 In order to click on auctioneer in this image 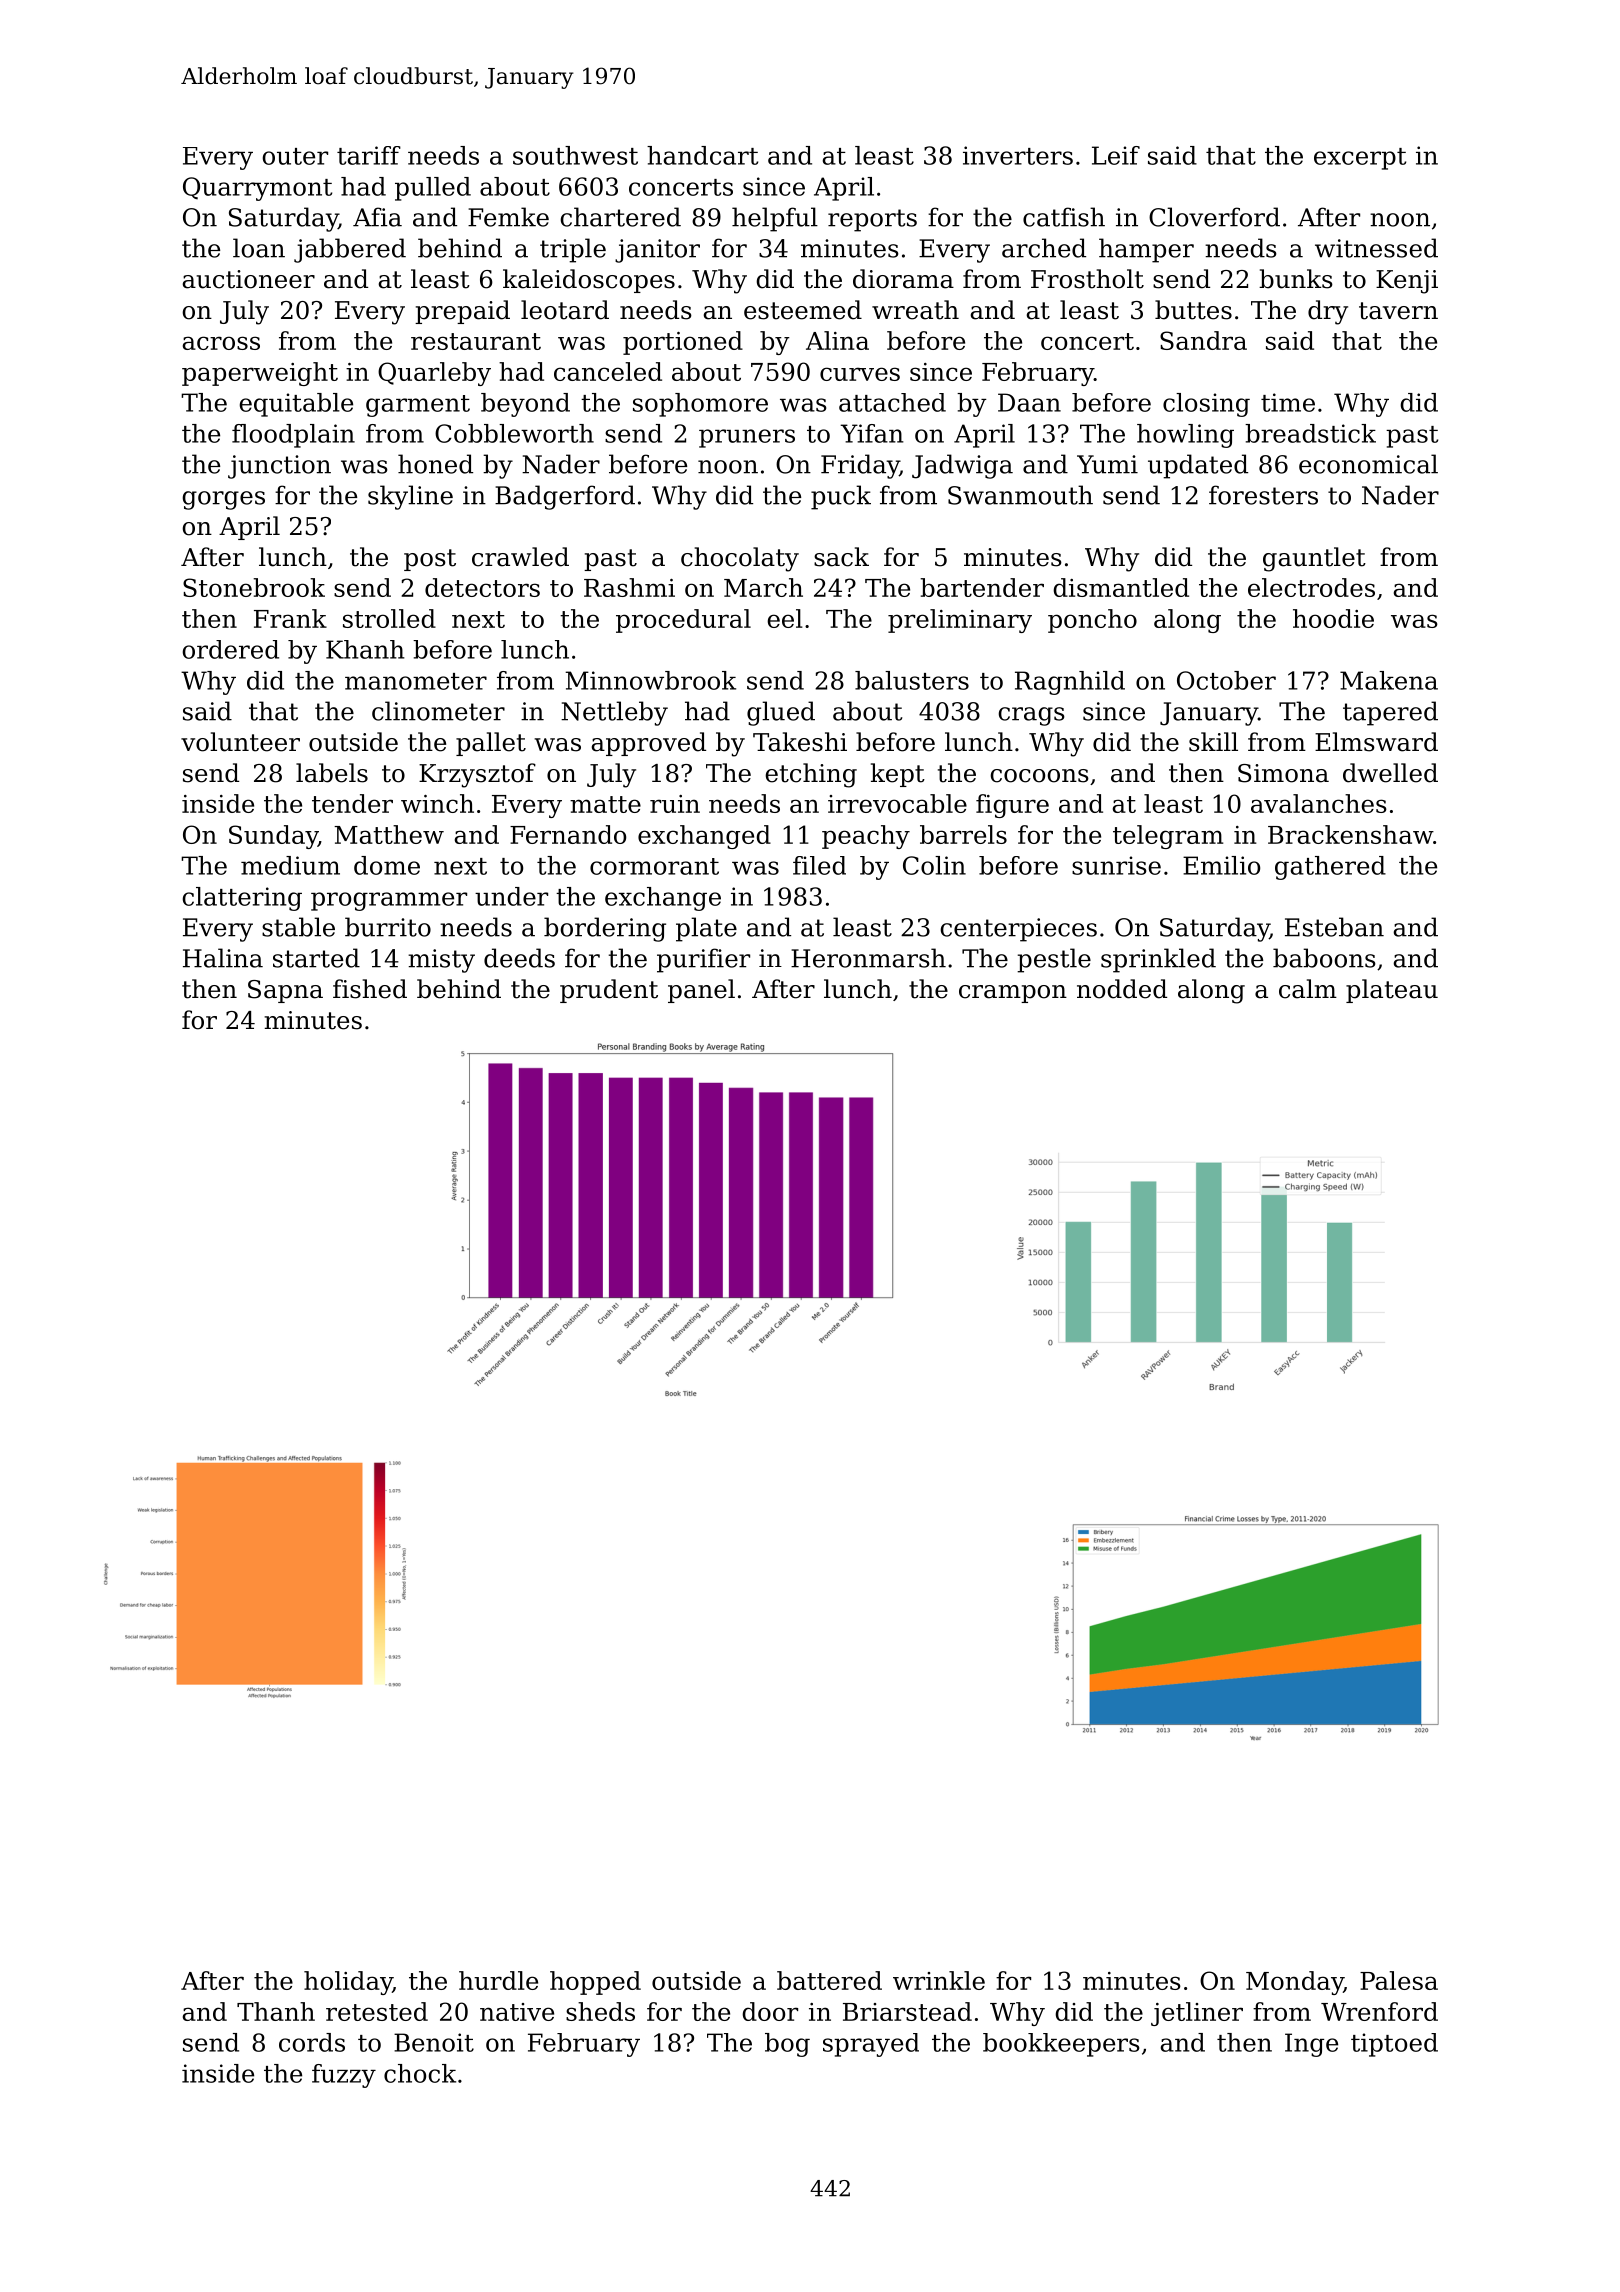, I will do `click(248, 279)`.
